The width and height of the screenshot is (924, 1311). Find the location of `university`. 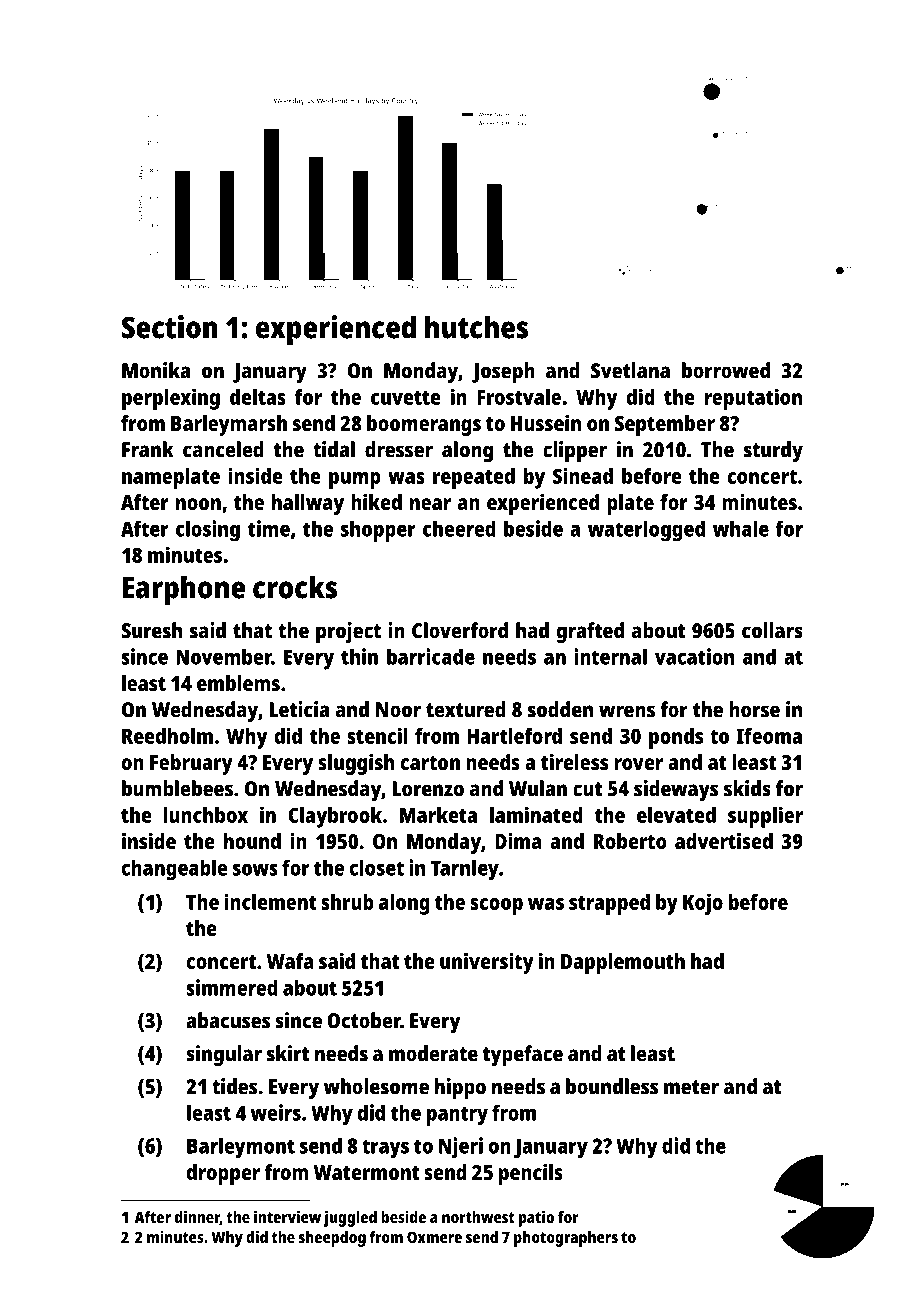

university is located at coordinates (486, 963).
